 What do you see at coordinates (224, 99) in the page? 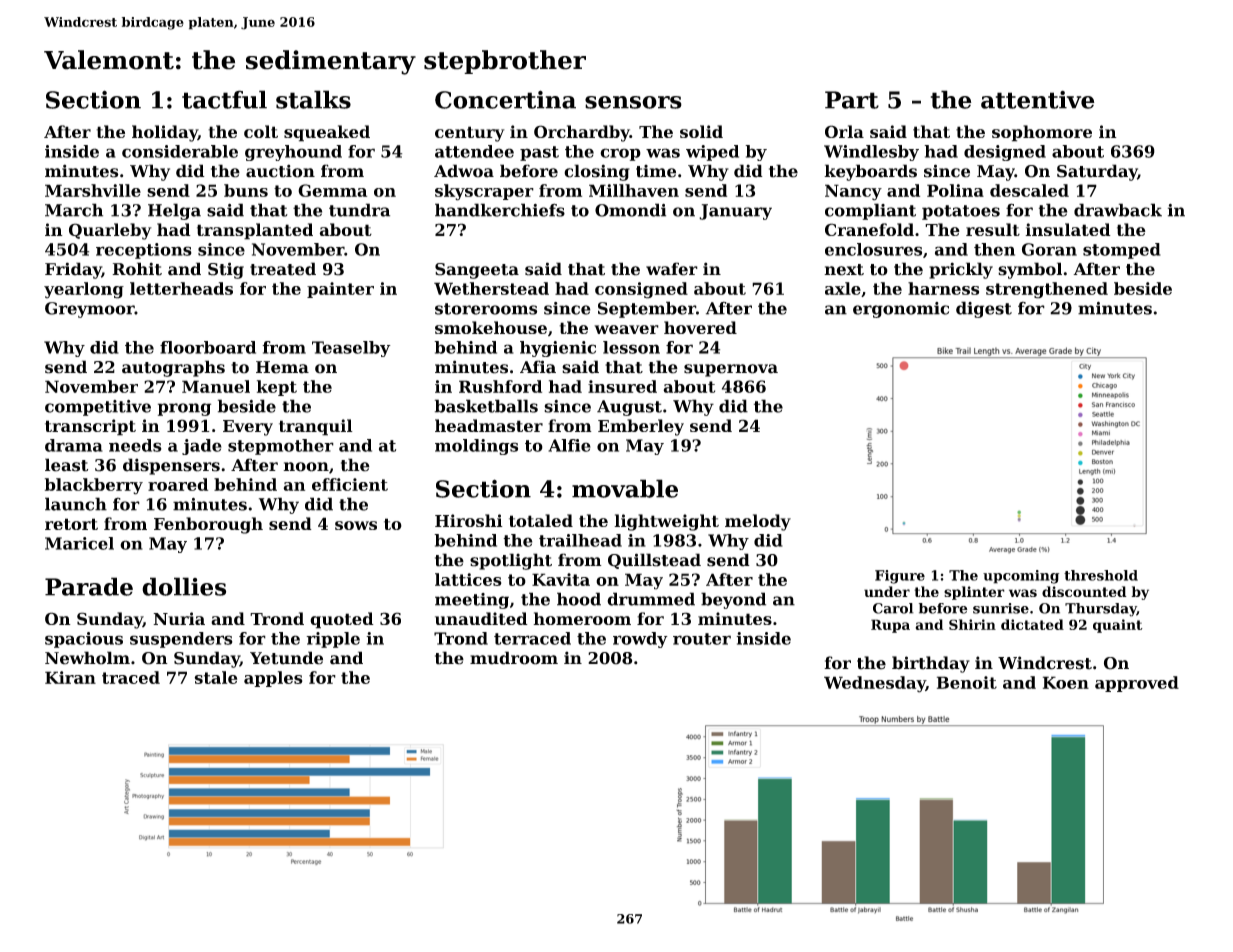
I see `tactful` at bounding box center [224, 99].
